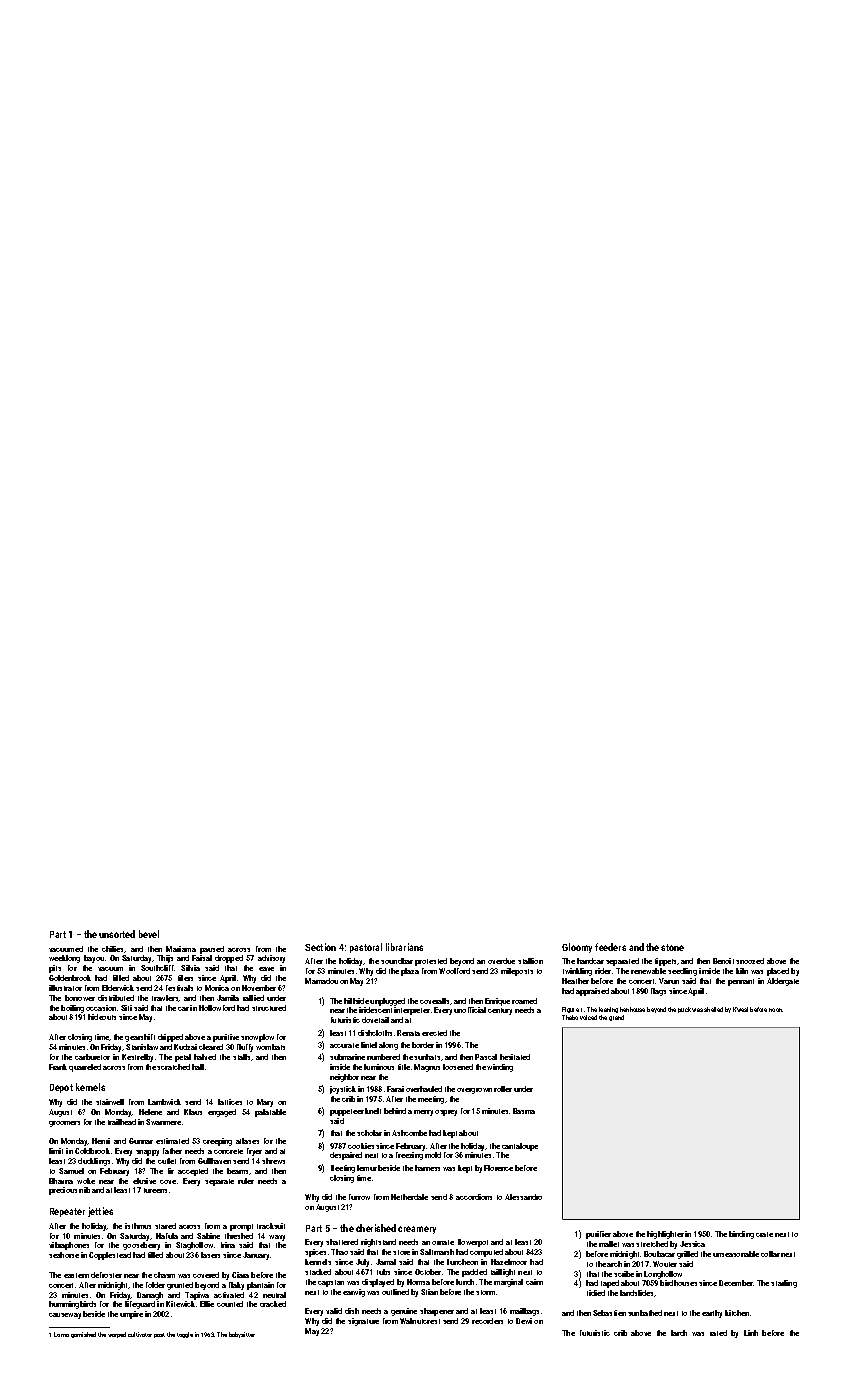  What do you see at coordinates (149, 934) in the document?
I see `bevel` at bounding box center [149, 934].
